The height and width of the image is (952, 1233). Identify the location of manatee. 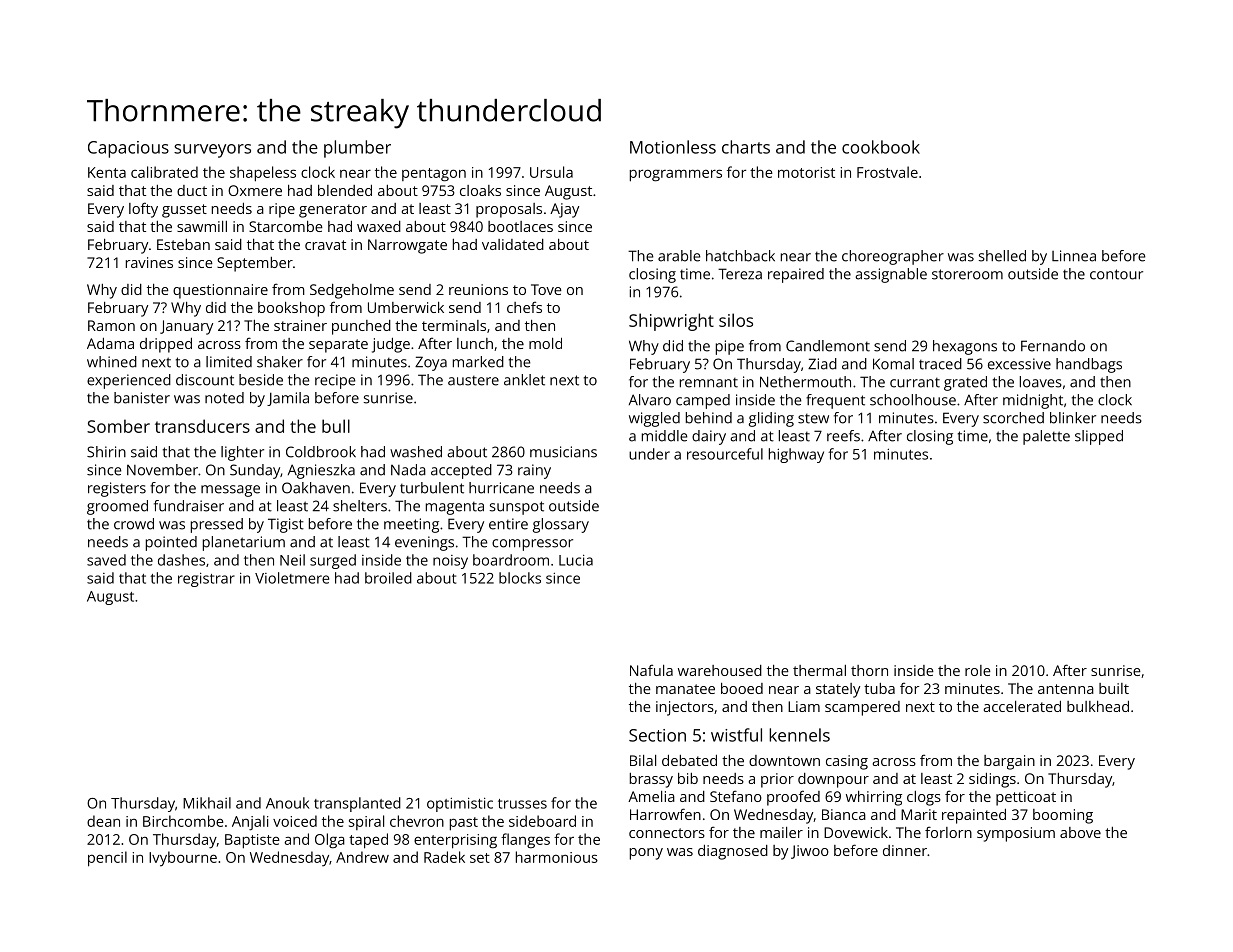
(685, 689).
